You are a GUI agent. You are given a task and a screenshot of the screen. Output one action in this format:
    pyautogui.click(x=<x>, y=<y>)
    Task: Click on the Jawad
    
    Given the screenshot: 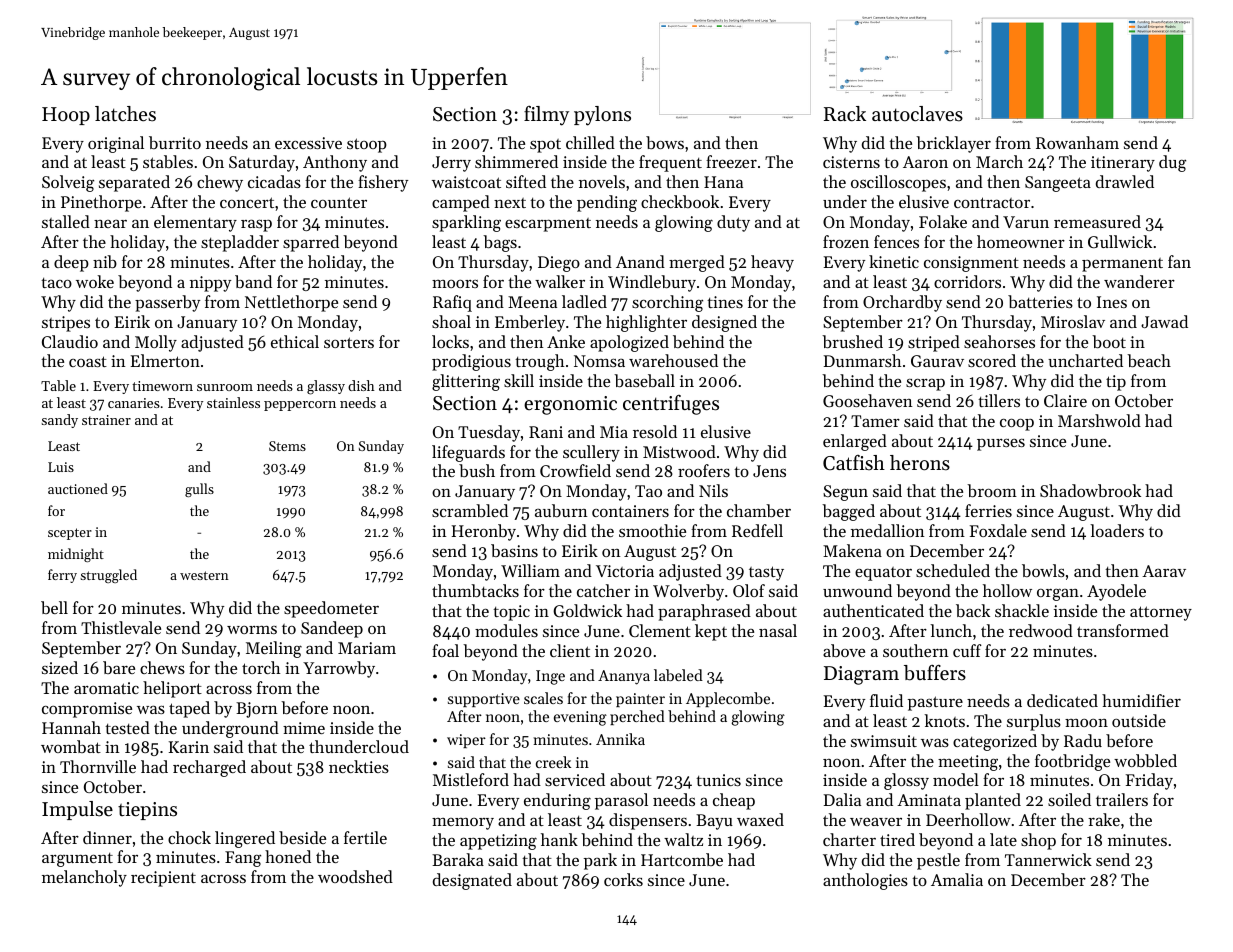 What is the action you would take?
    pyautogui.click(x=1164, y=321)
